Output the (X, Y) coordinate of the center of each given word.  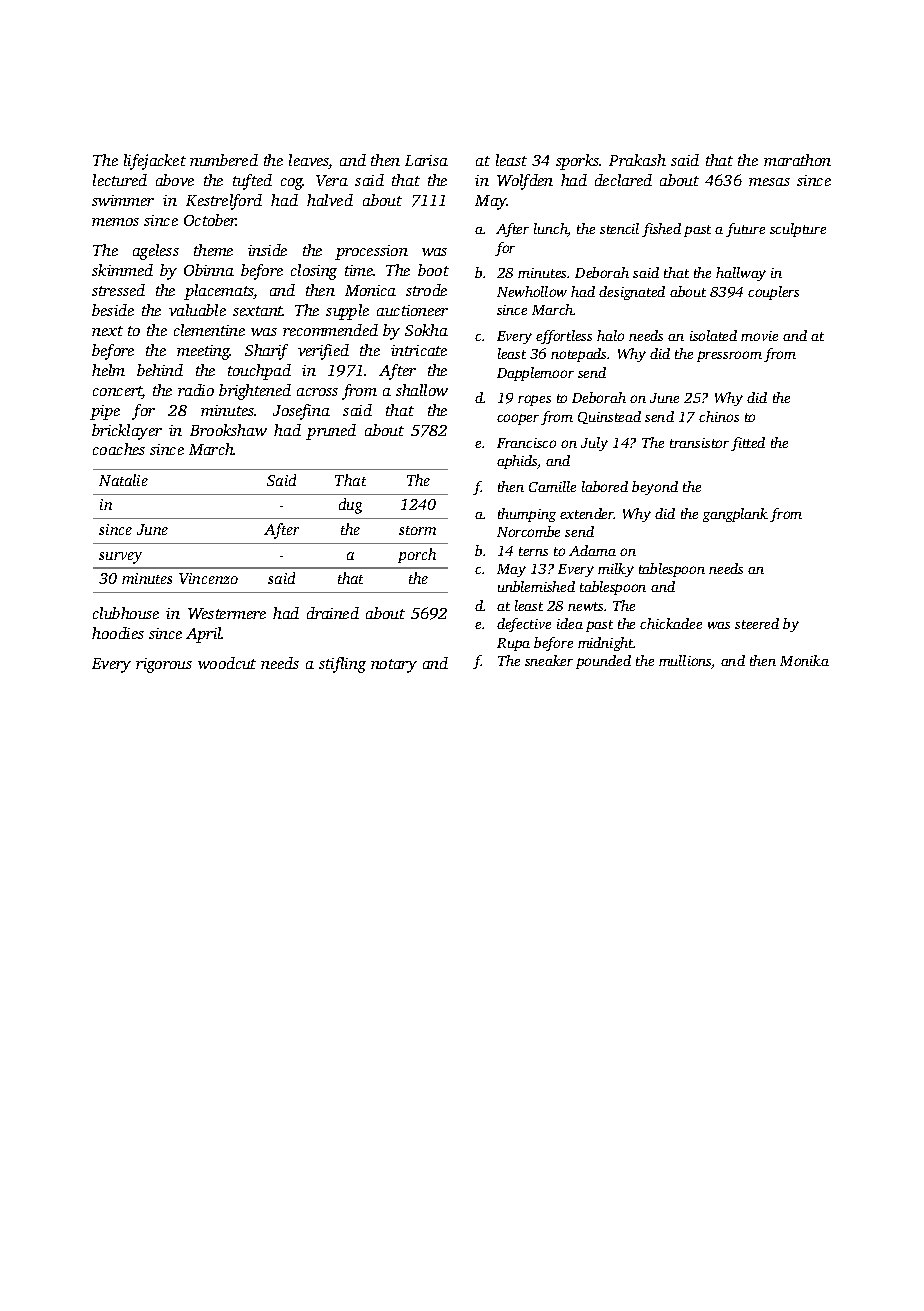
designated (632, 293)
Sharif (266, 352)
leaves (309, 161)
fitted (748, 444)
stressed (118, 290)
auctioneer (412, 310)
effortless (564, 337)
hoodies (118, 633)
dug (350, 506)
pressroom (729, 356)
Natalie (123, 480)
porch (417, 555)
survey (120, 558)
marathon (797, 160)
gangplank (735, 515)
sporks (578, 162)
